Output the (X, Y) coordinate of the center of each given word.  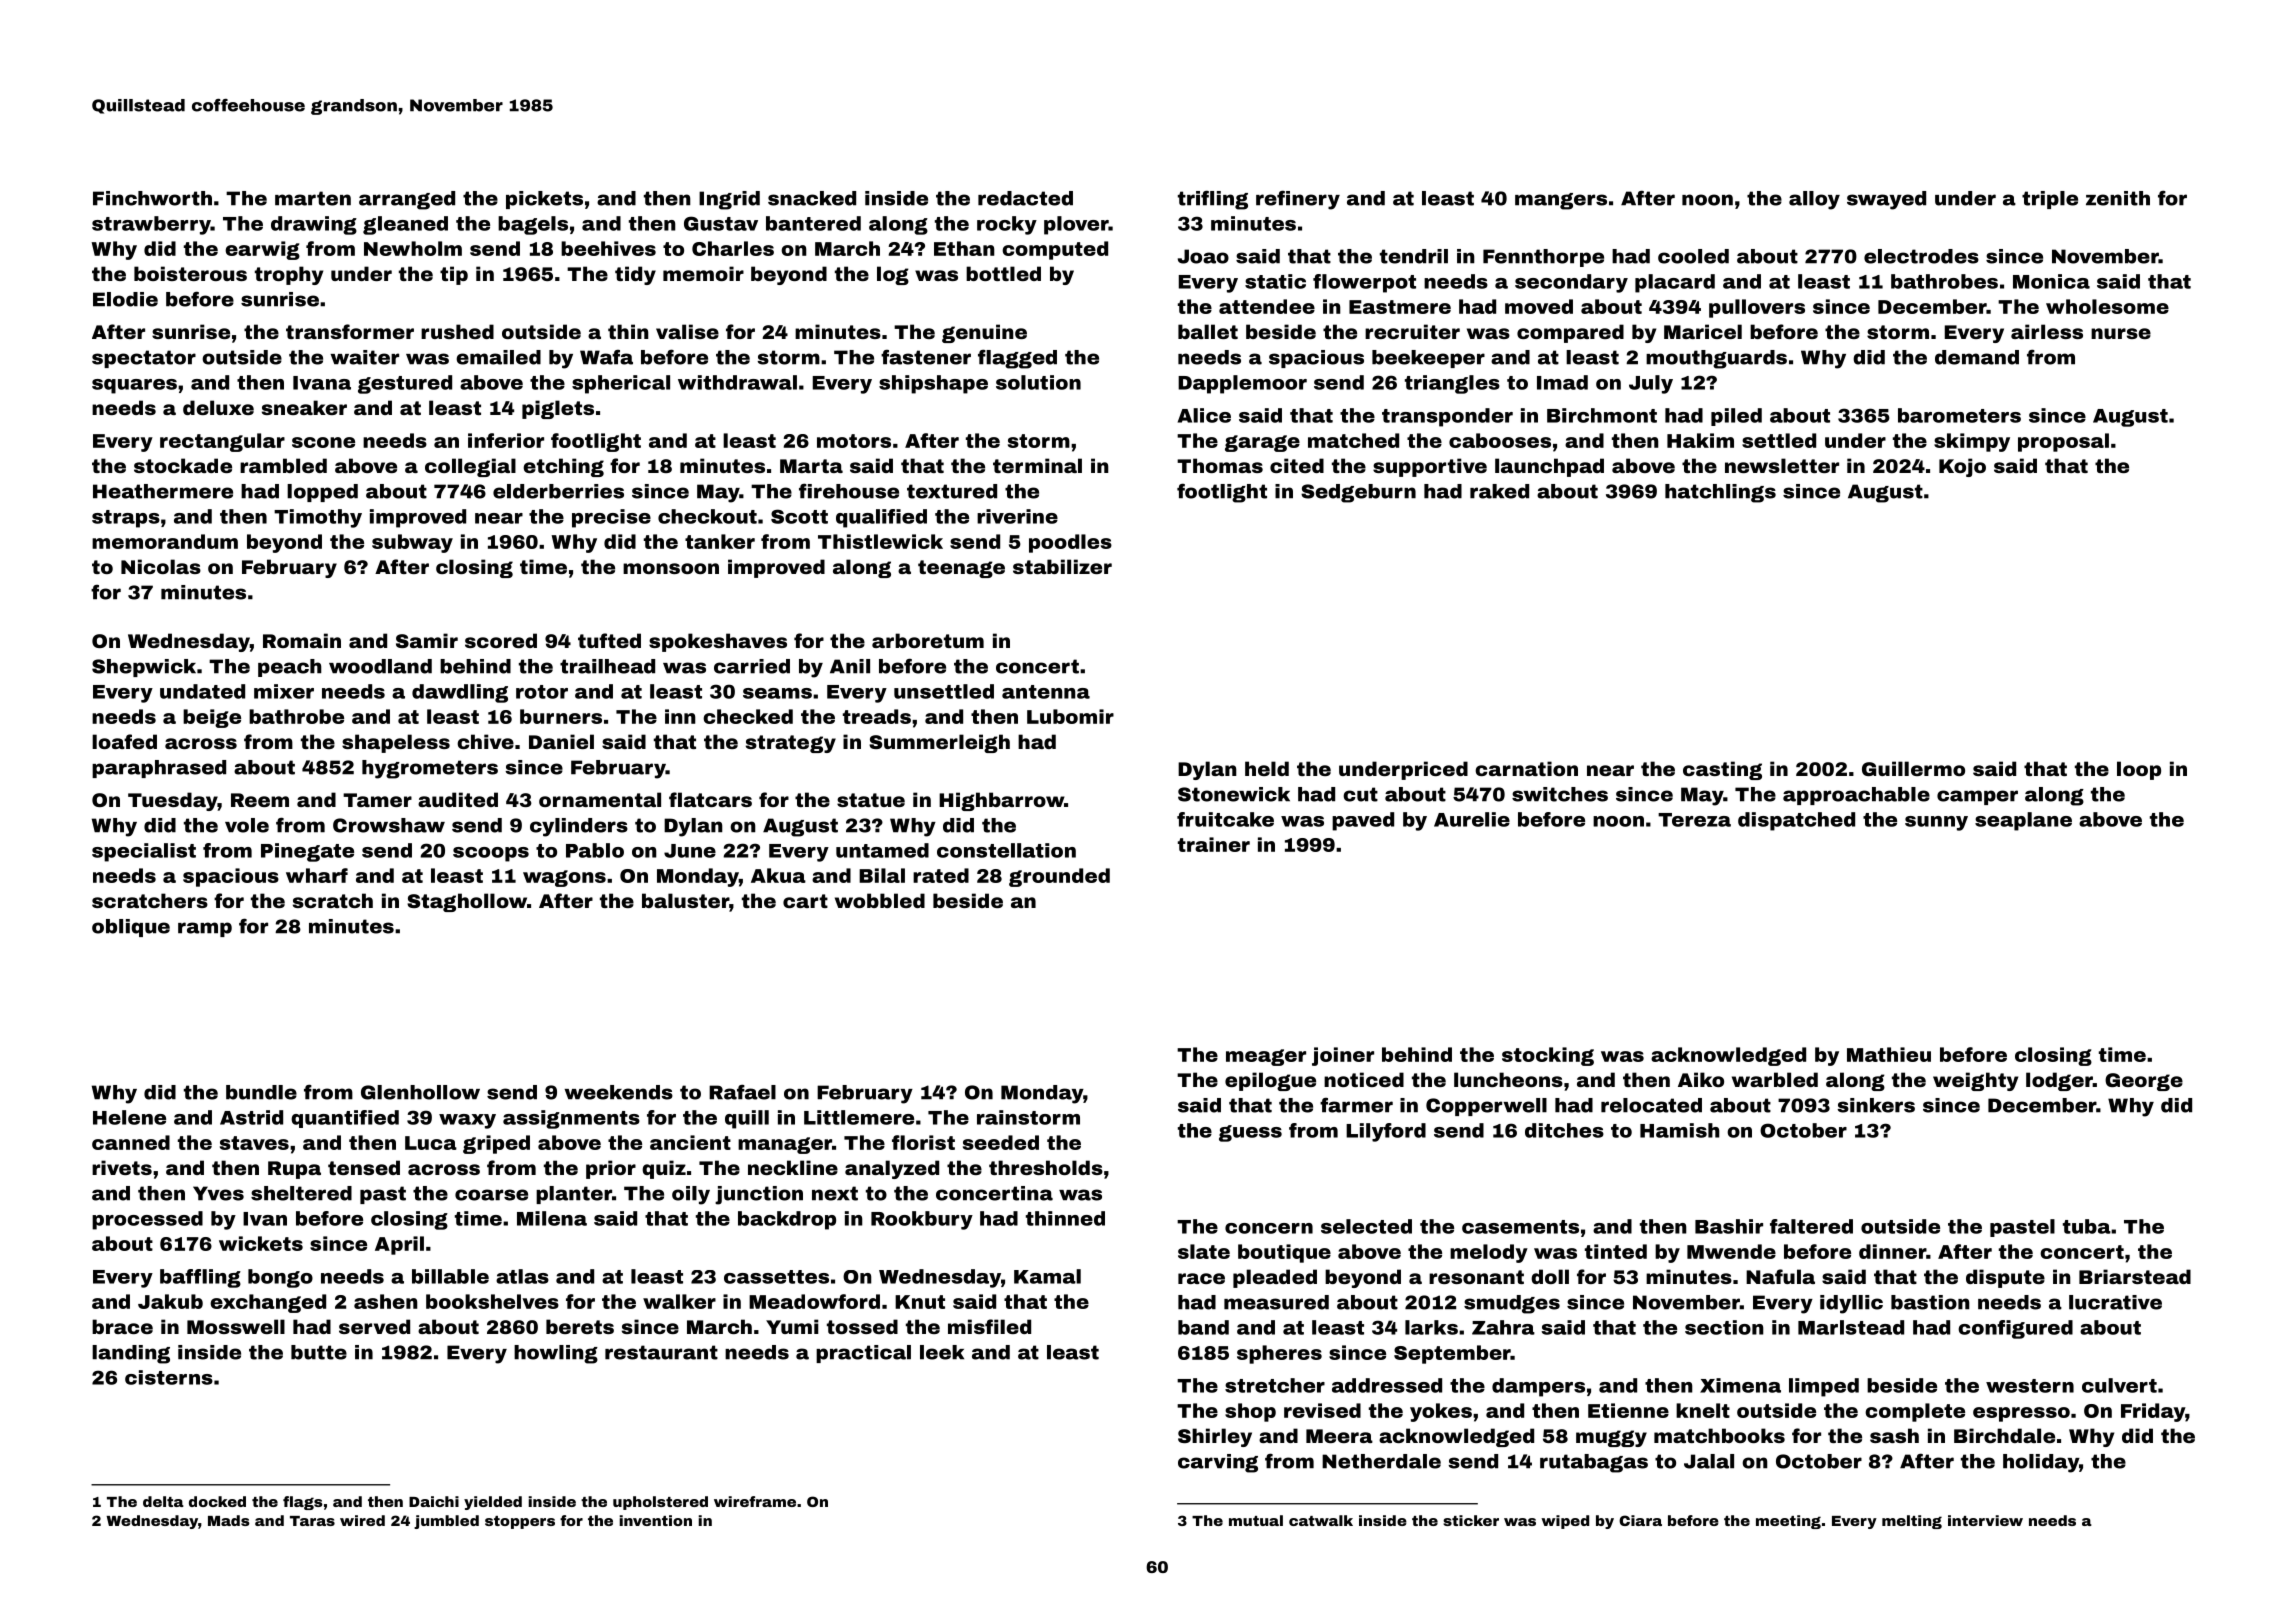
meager (1266, 1057)
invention (655, 1520)
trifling (1213, 200)
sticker (1471, 1520)
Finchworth (152, 198)
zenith (2118, 198)
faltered (1811, 1226)
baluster (685, 900)
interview (1985, 1520)
